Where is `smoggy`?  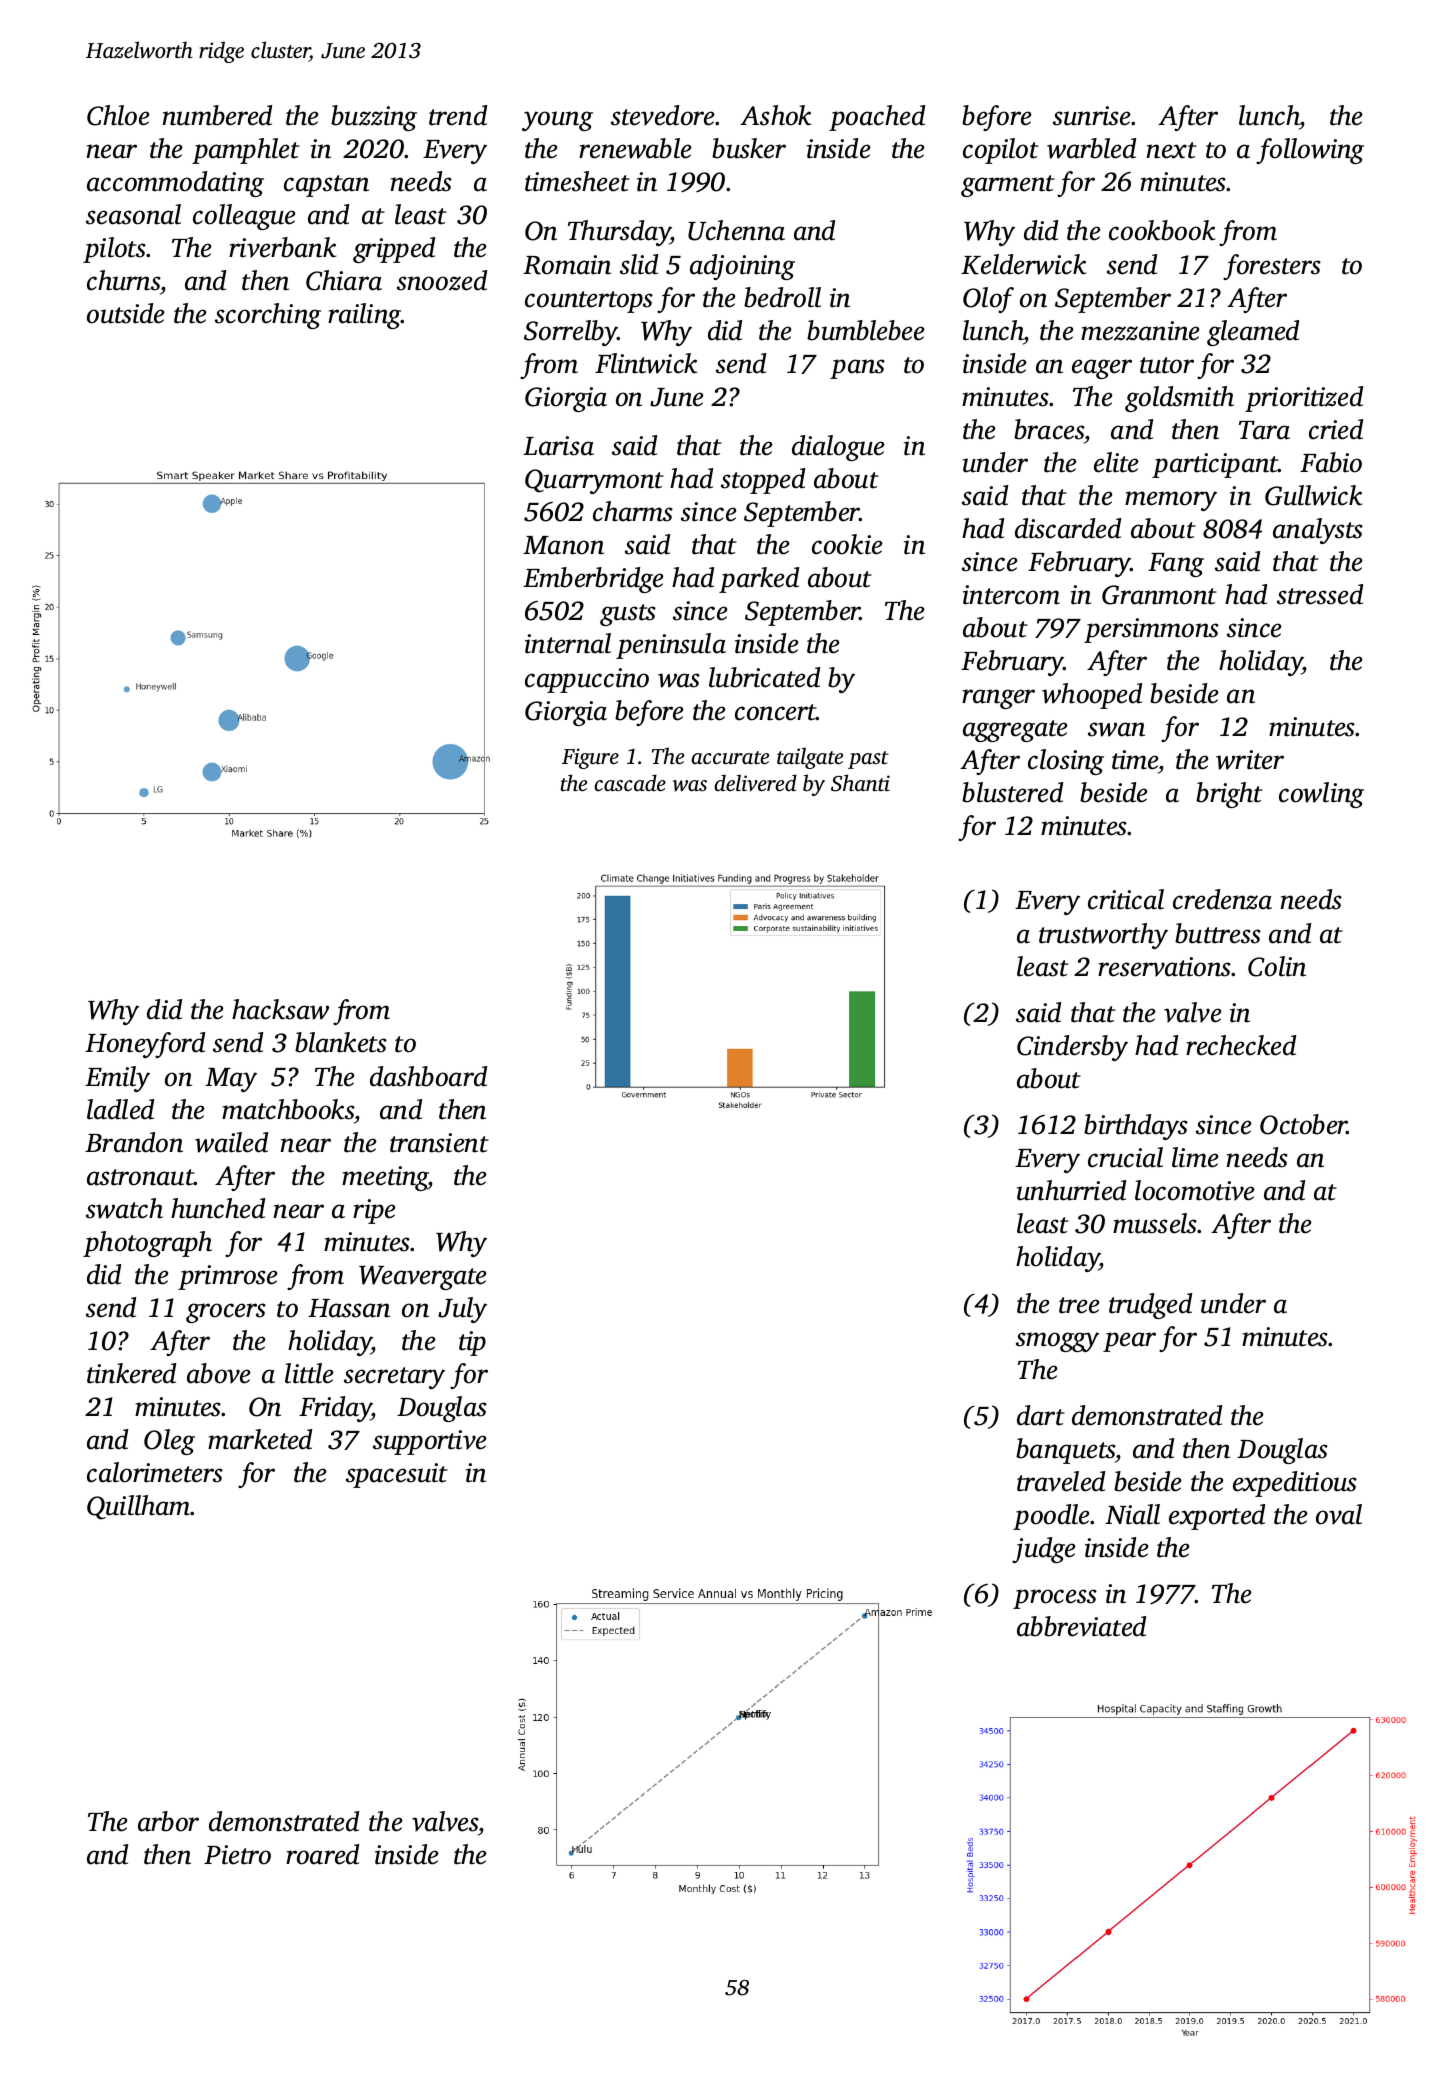
smoggy is located at coordinates (1057, 1342).
